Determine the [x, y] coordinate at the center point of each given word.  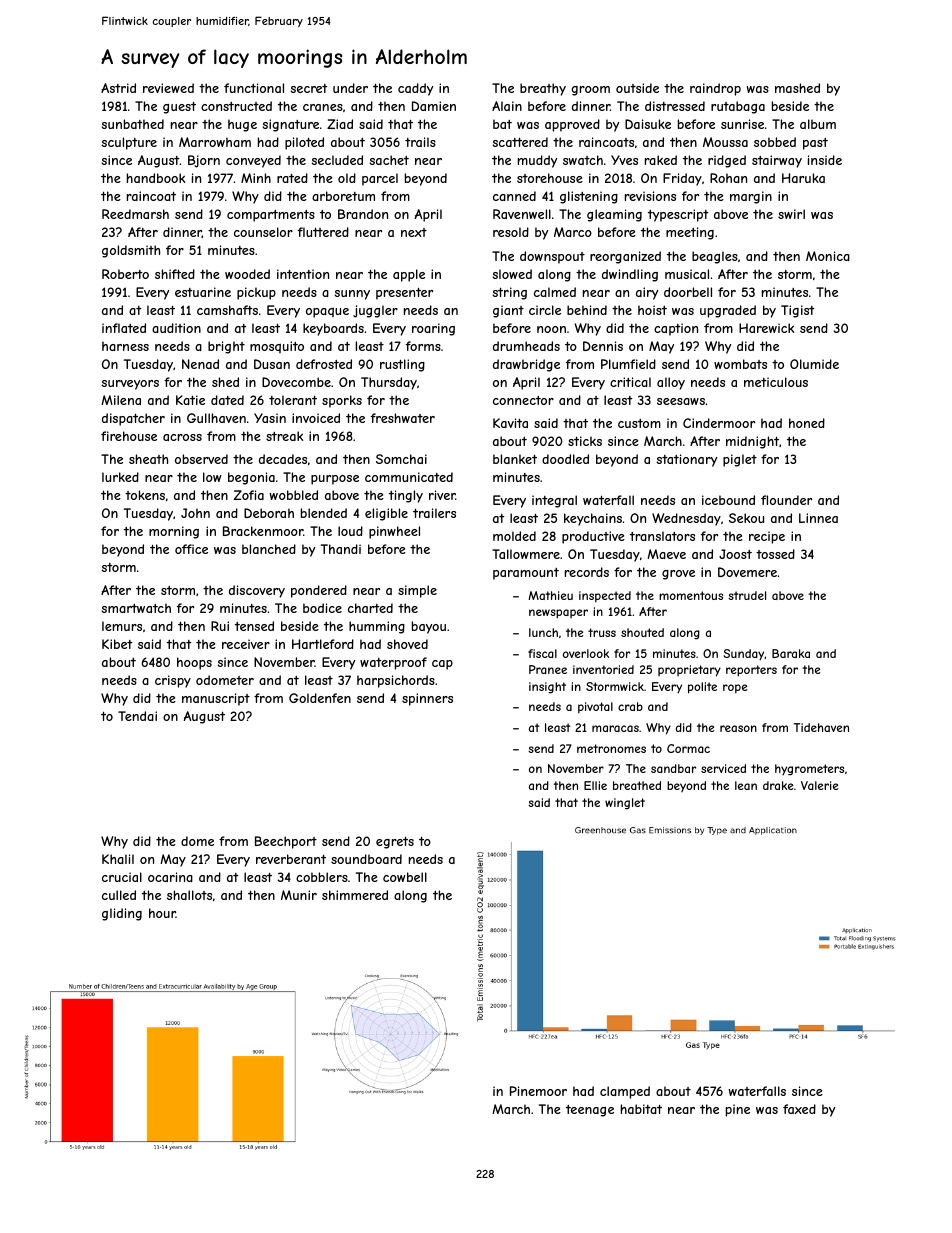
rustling [402, 365]
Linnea [818, 518]
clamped [625, 1092]
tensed [254, 626]
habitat [641, 1109]
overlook [586, 653]
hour [162, 913]
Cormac [688, 748]
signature [291, 125]
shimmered [355, 895]
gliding [122, 914]
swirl [791, 214]
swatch [583, 160]
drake [778, 785]
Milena [121, 400]
